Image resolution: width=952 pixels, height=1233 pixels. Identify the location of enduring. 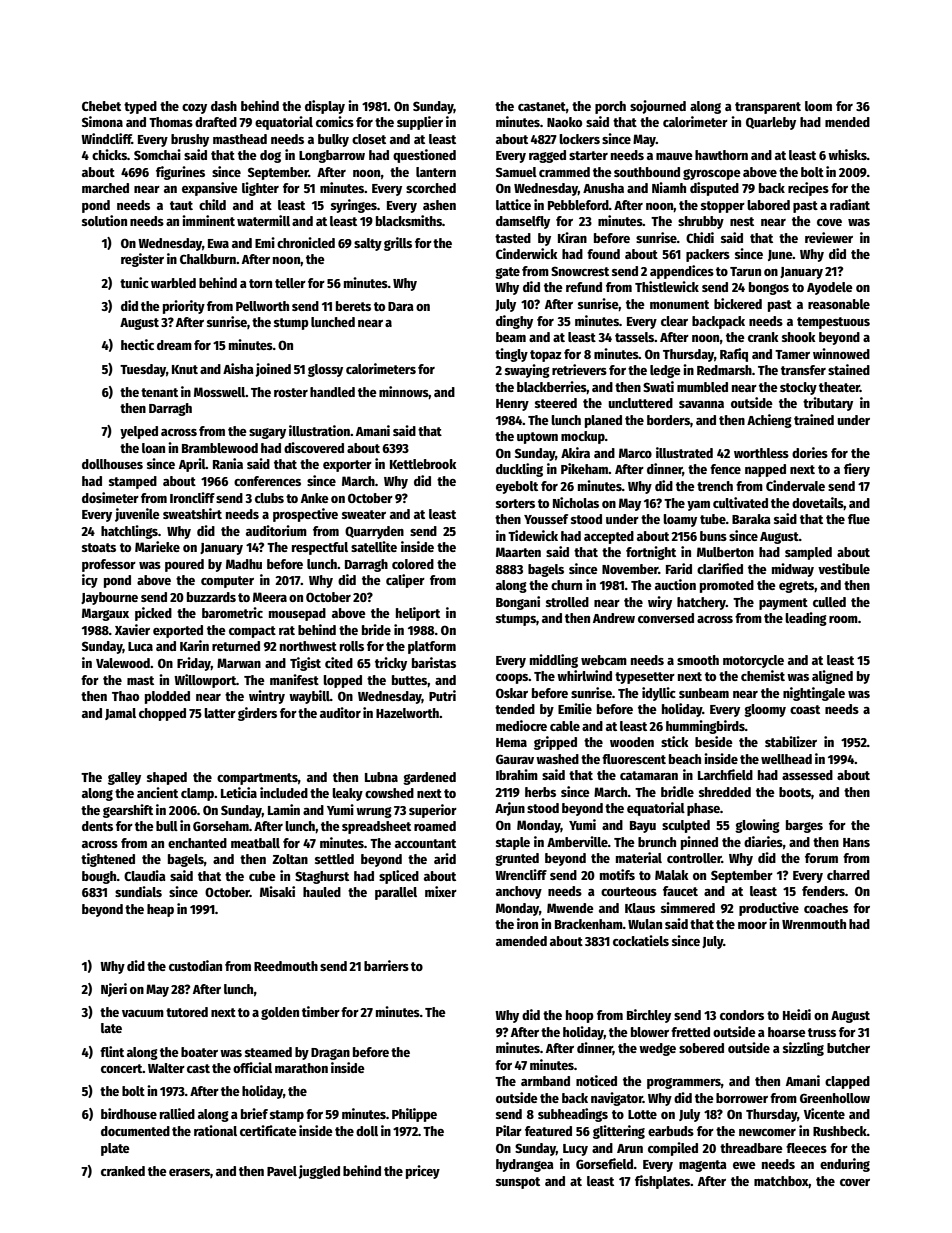
(845, 1165).
